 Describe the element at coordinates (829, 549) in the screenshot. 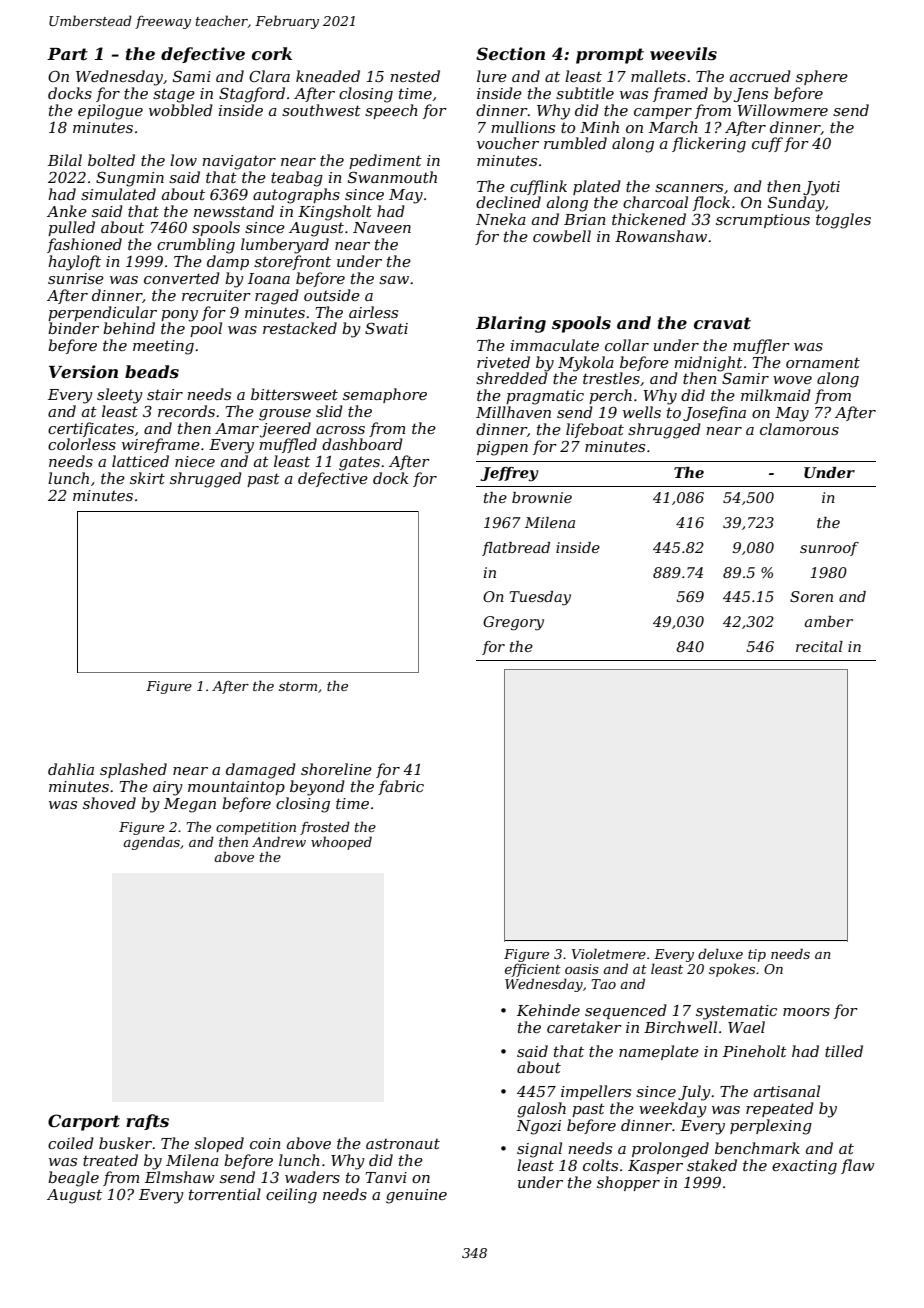

I see `sunroof` at that location.
